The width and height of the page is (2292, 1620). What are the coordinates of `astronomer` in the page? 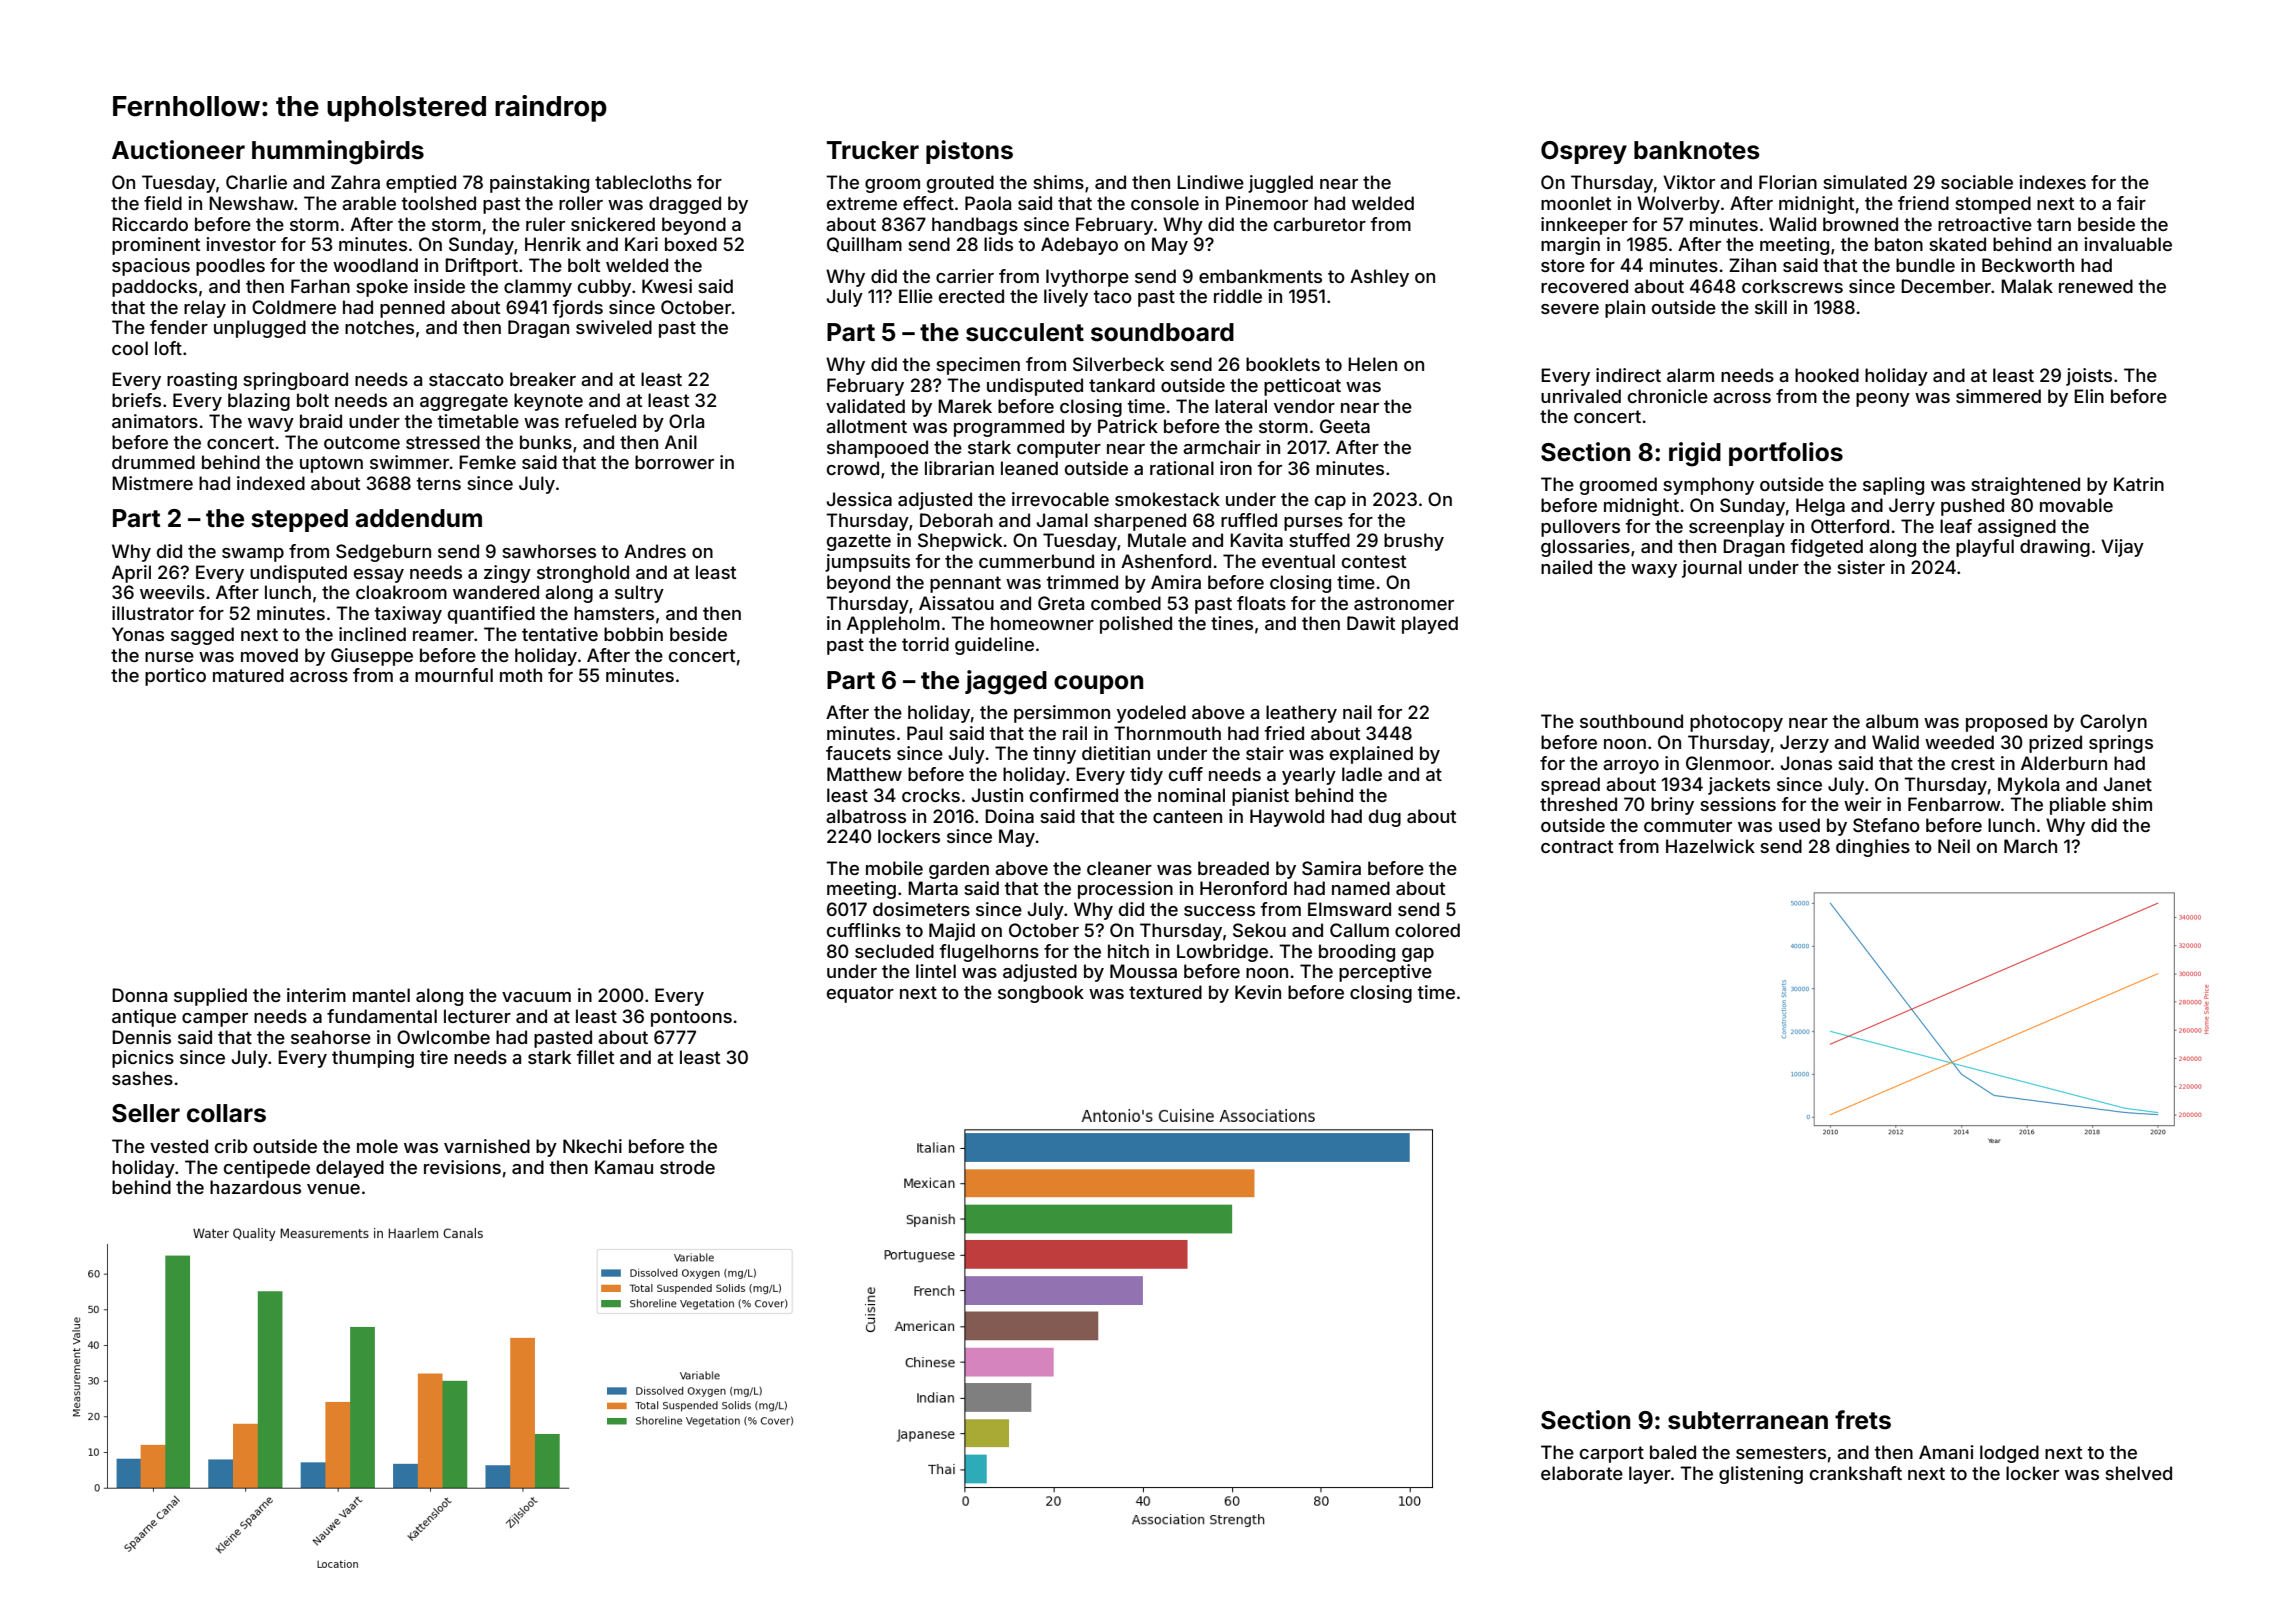 It's located at (1404, 603).
